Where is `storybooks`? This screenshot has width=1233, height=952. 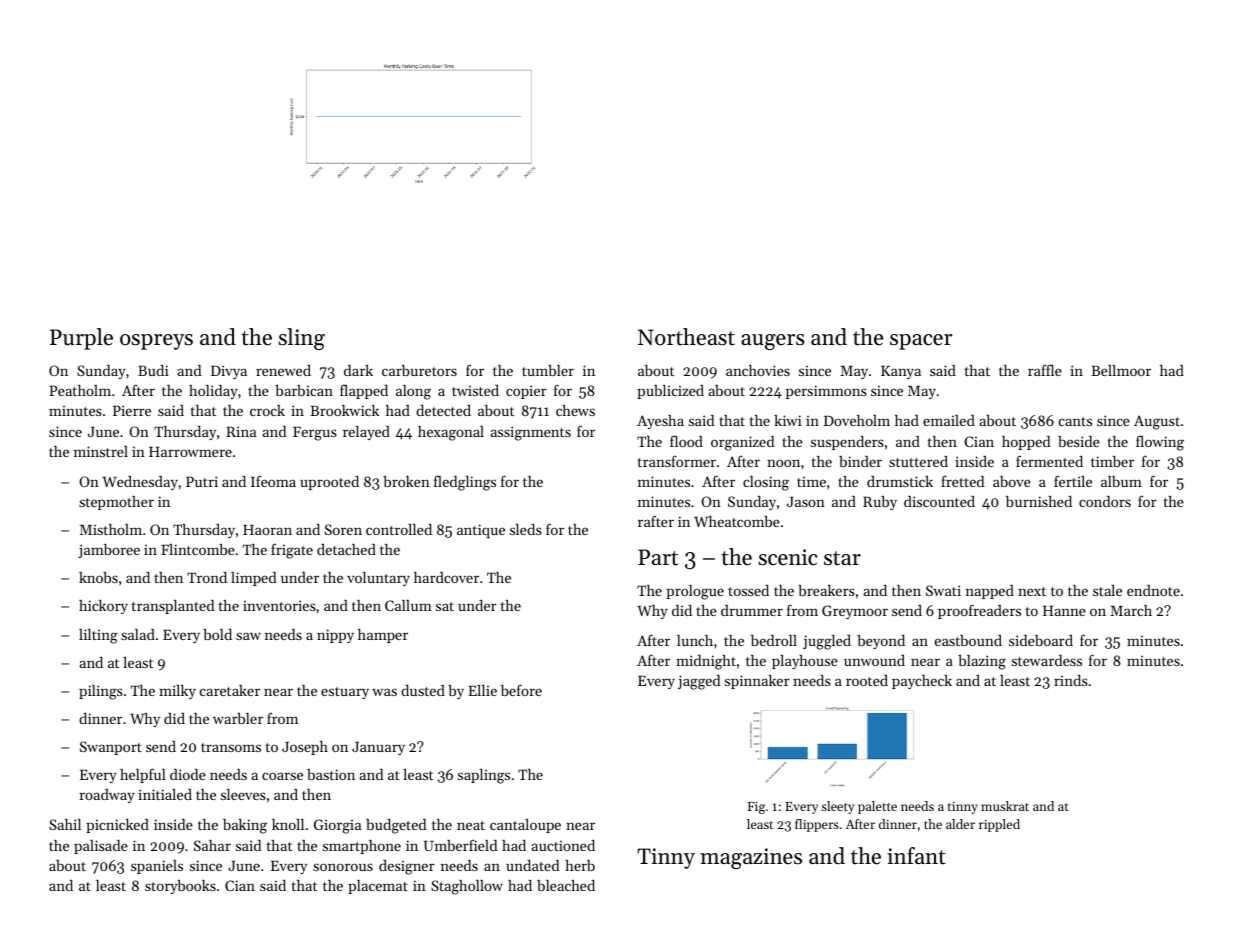
storybooks is located at coordinates (180, 887).
